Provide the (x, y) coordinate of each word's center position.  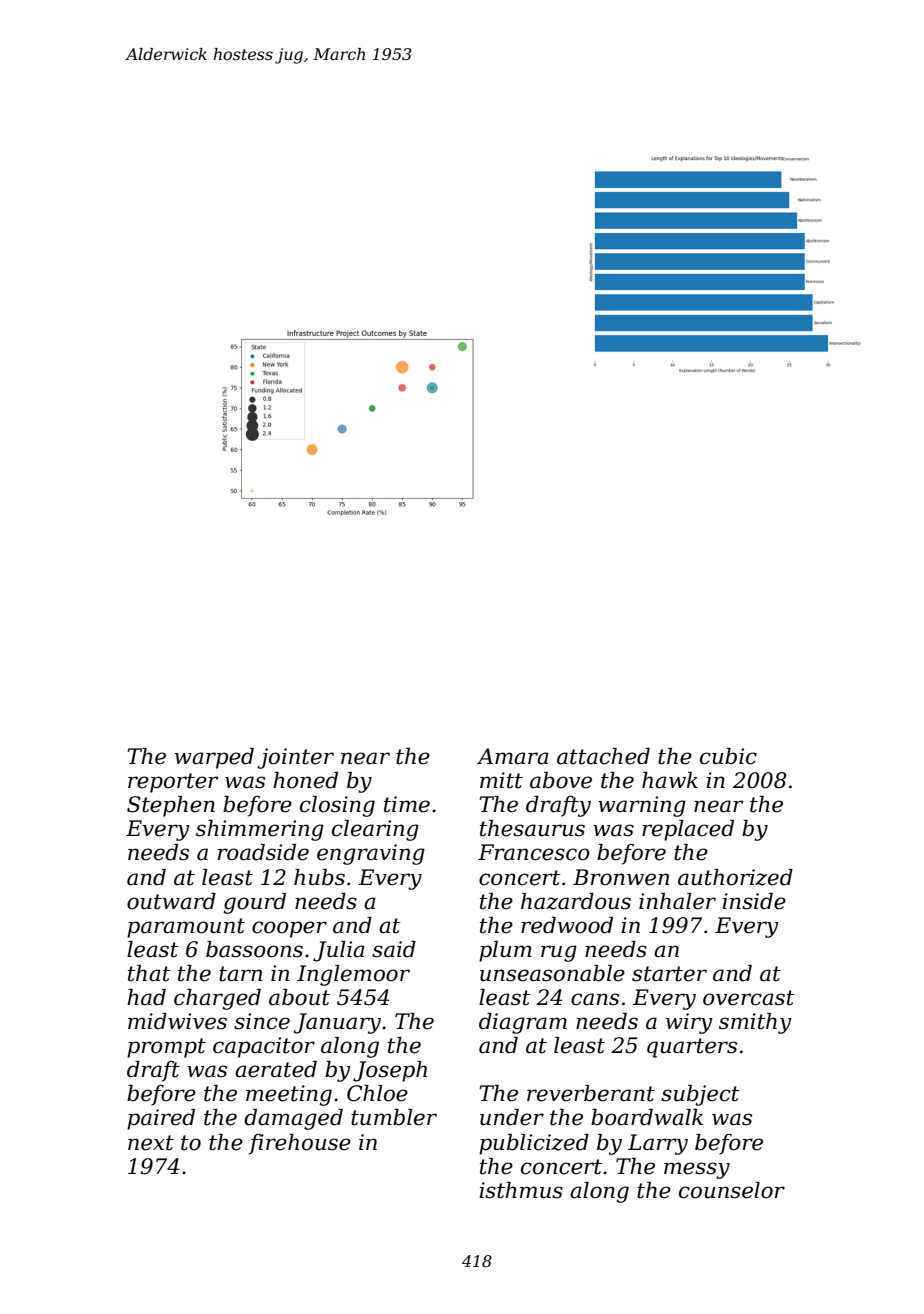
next (151, 1143)
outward (171, 901)
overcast (748, 998)
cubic (728, 756)
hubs (319, 877)
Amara (513, 756)
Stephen (171, 806)
